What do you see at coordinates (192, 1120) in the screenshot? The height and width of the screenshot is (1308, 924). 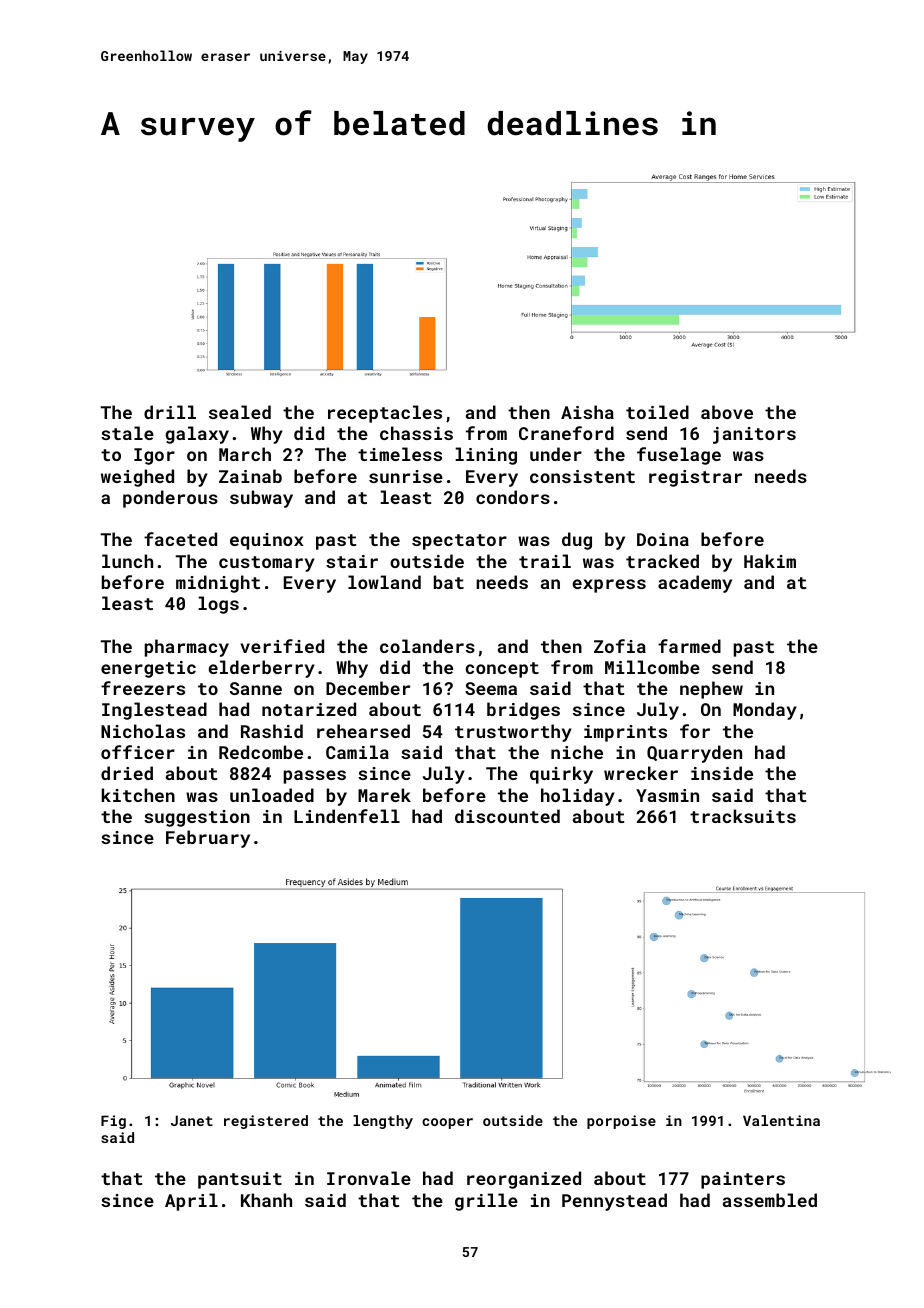 I see `Janet` at bounding box center [192, 1120].
